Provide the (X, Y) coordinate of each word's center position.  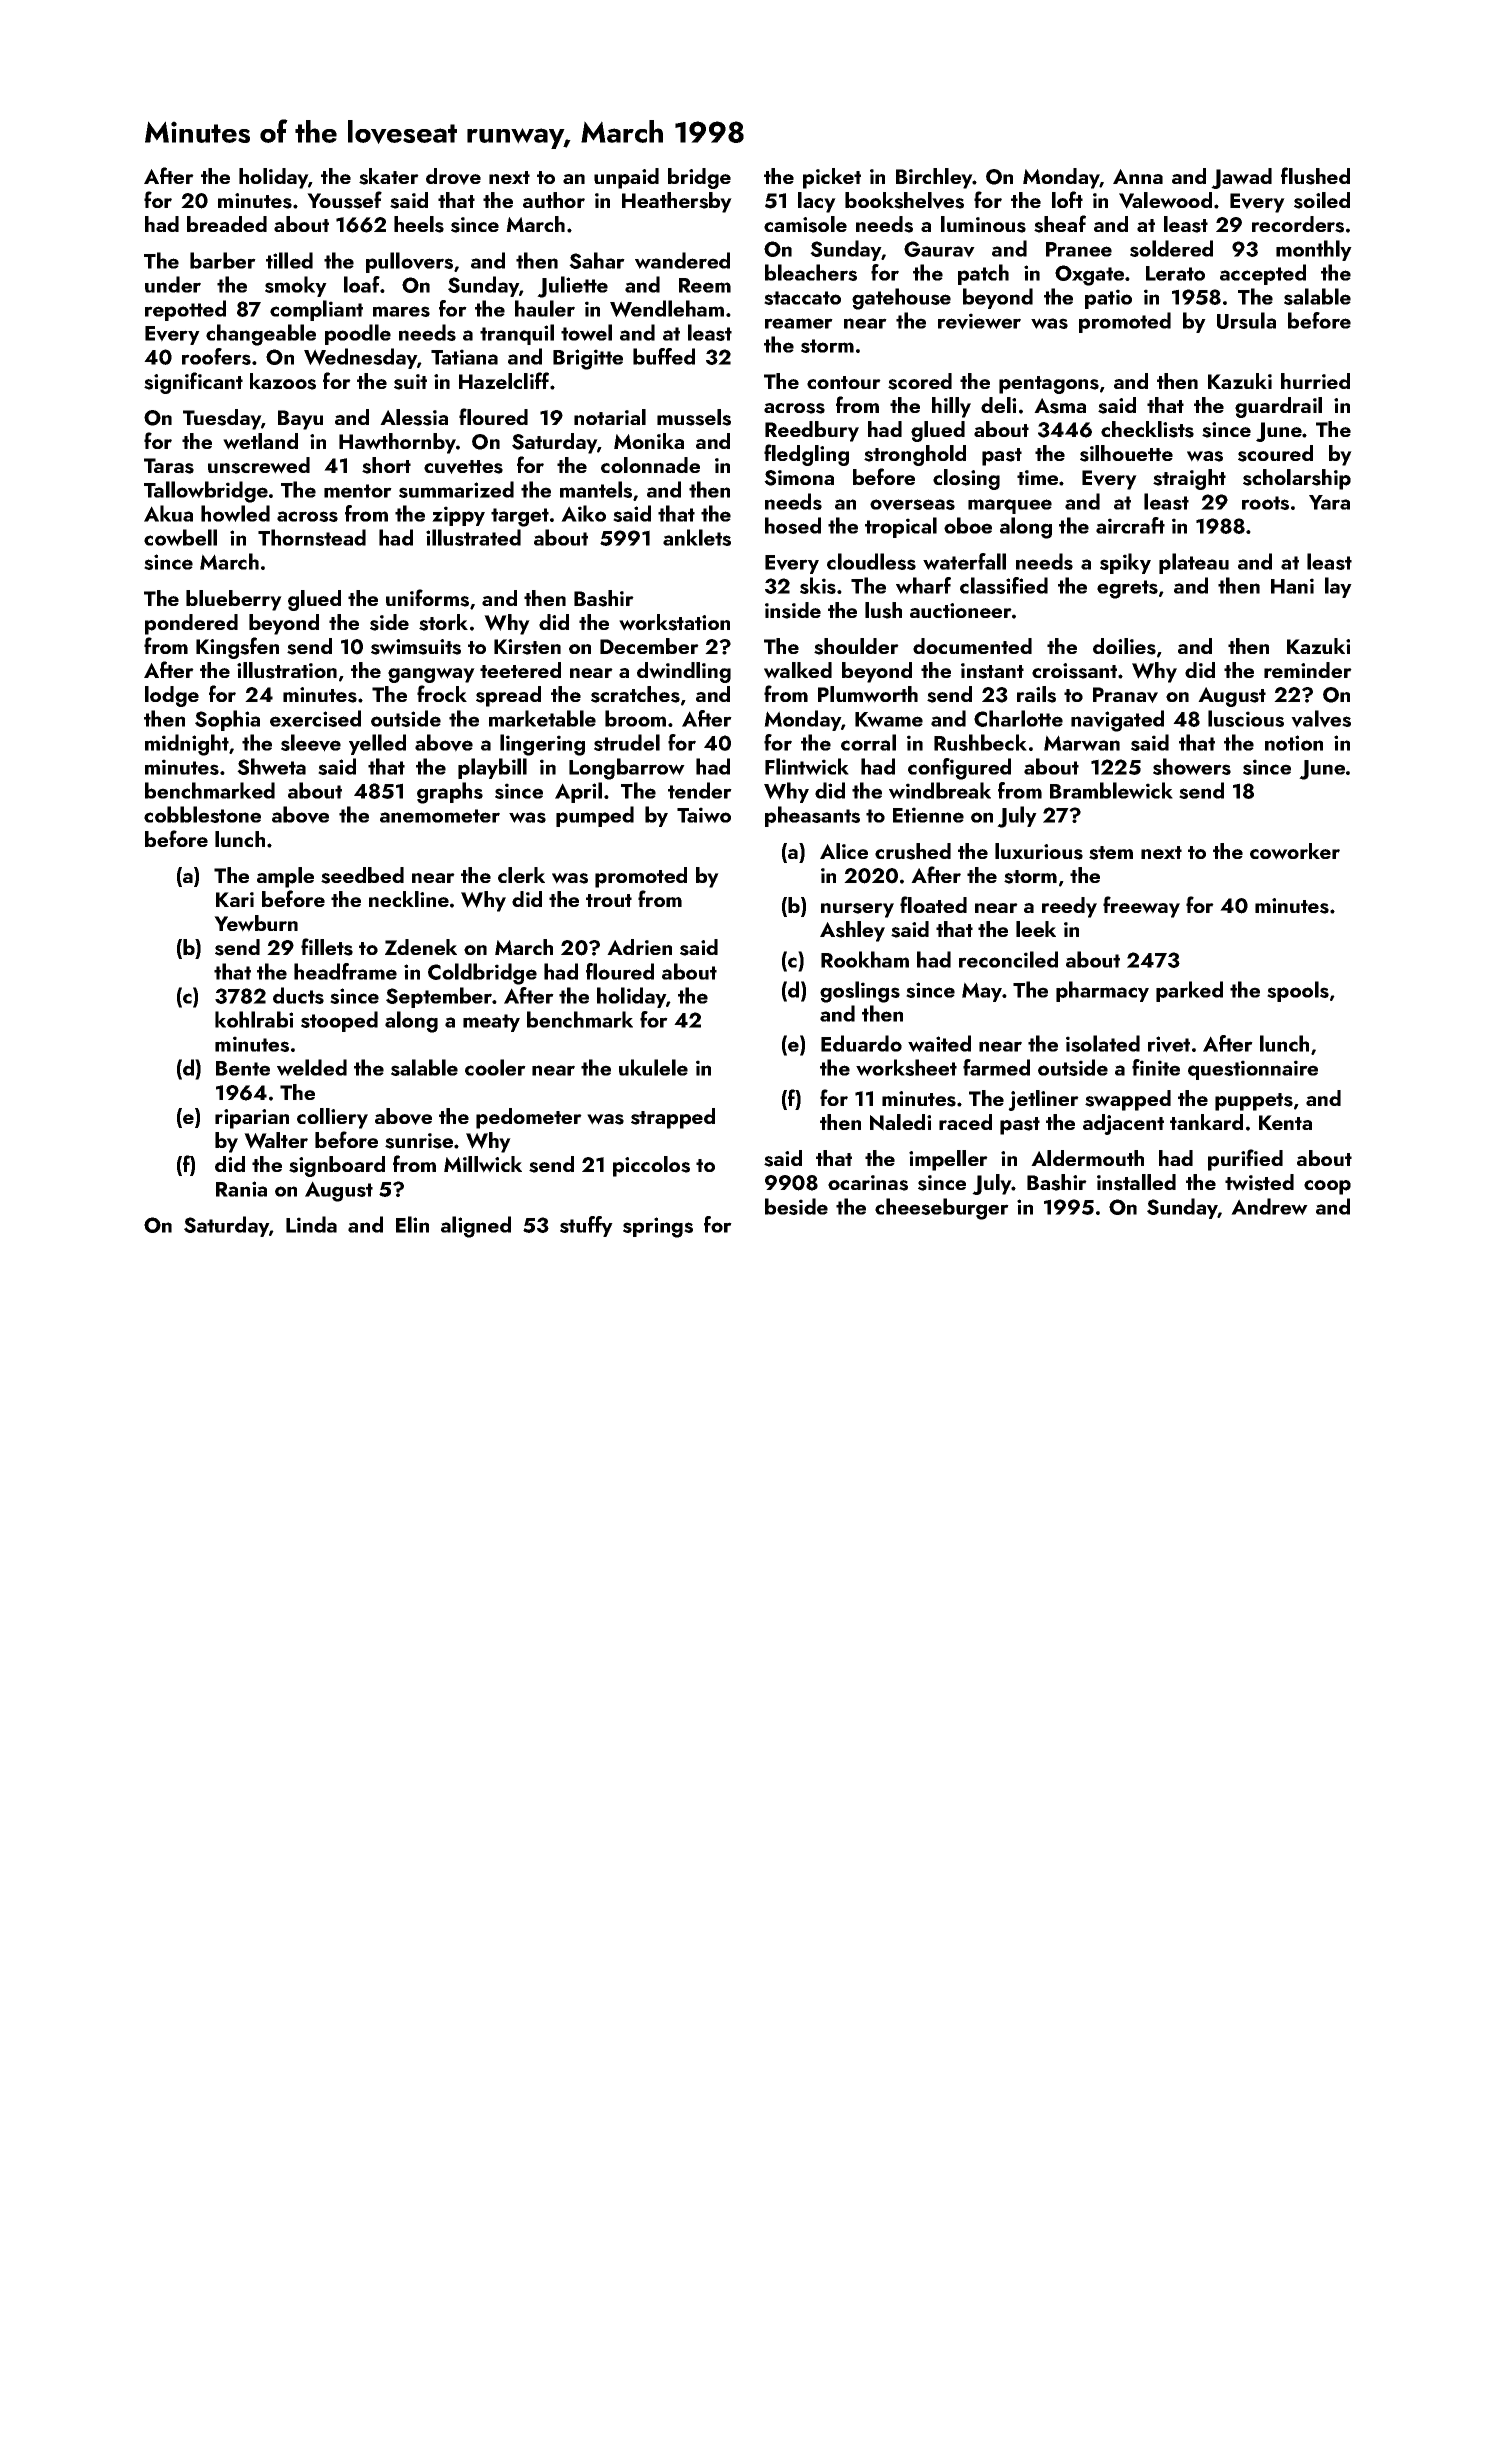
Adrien (639, 947)
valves (1321, 719)
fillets (327, 947)
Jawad (1241, 178)
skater (389, 176)
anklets (697, 537)
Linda (311, 1224)
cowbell (180, 537)
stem (1111, 853)
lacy (817, 202)
